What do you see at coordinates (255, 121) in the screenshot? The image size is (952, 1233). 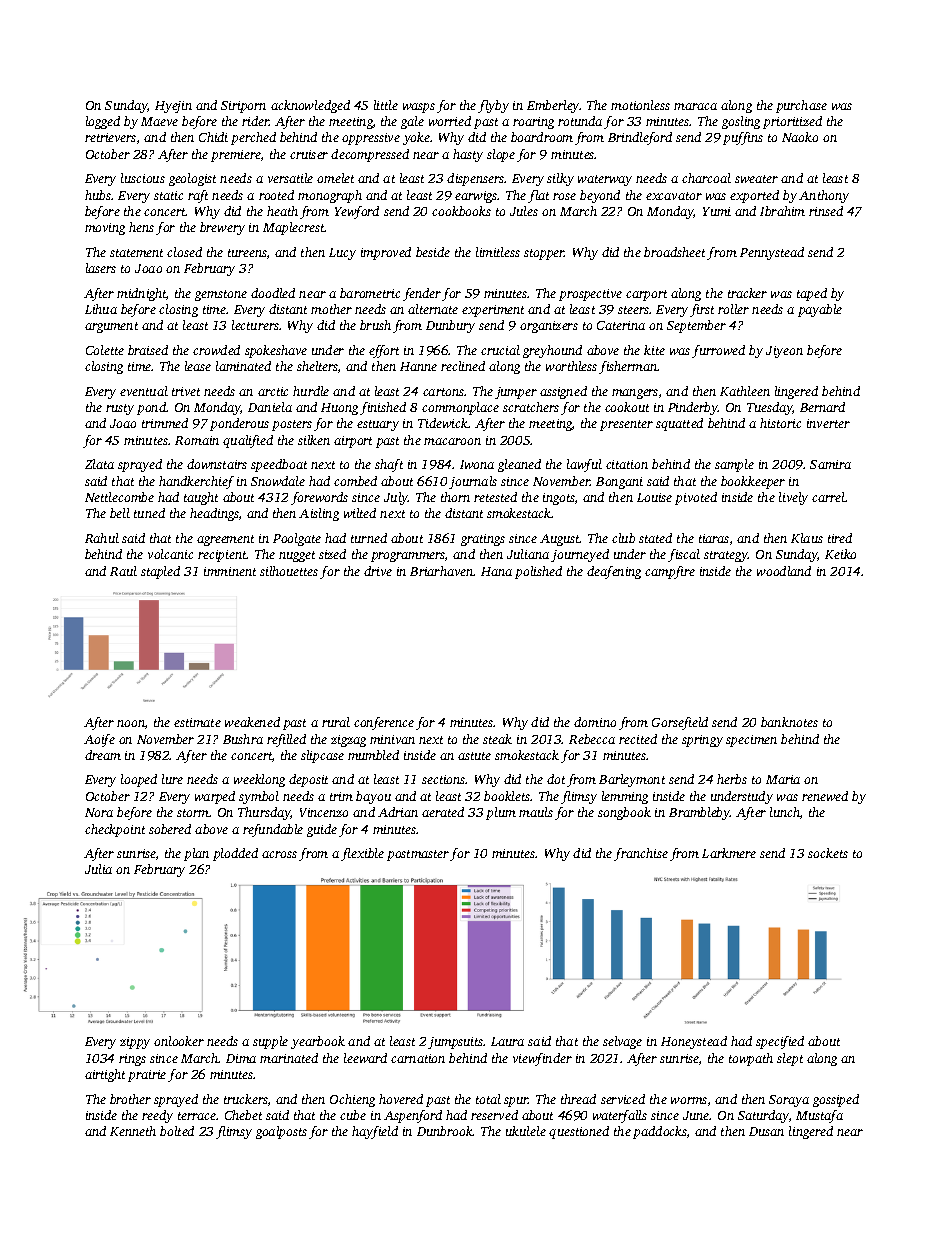 I see `rider` at bounding box center [255, 121].
